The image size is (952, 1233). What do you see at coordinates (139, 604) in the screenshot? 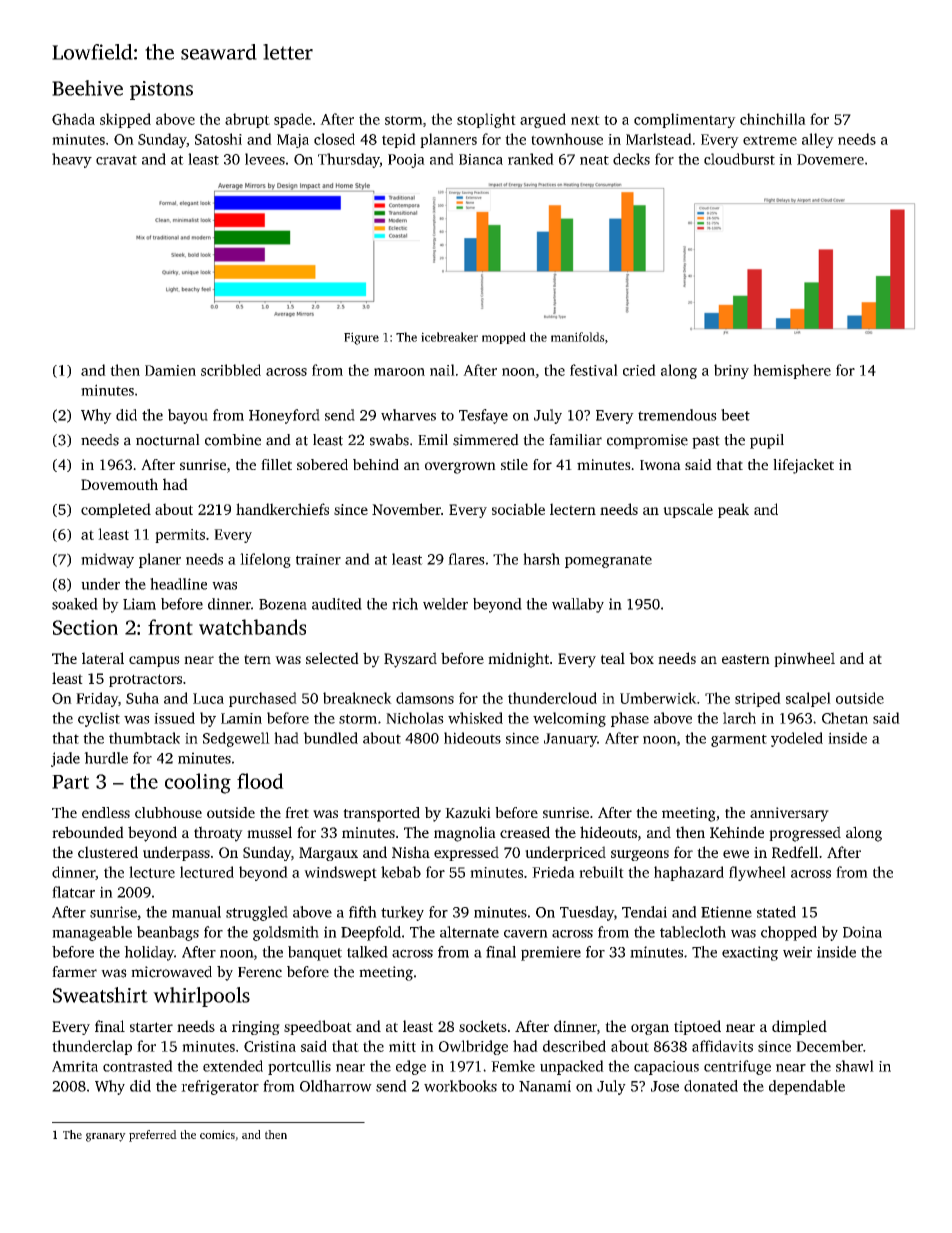
I see `Liam` at bounding box center [139, 604].
